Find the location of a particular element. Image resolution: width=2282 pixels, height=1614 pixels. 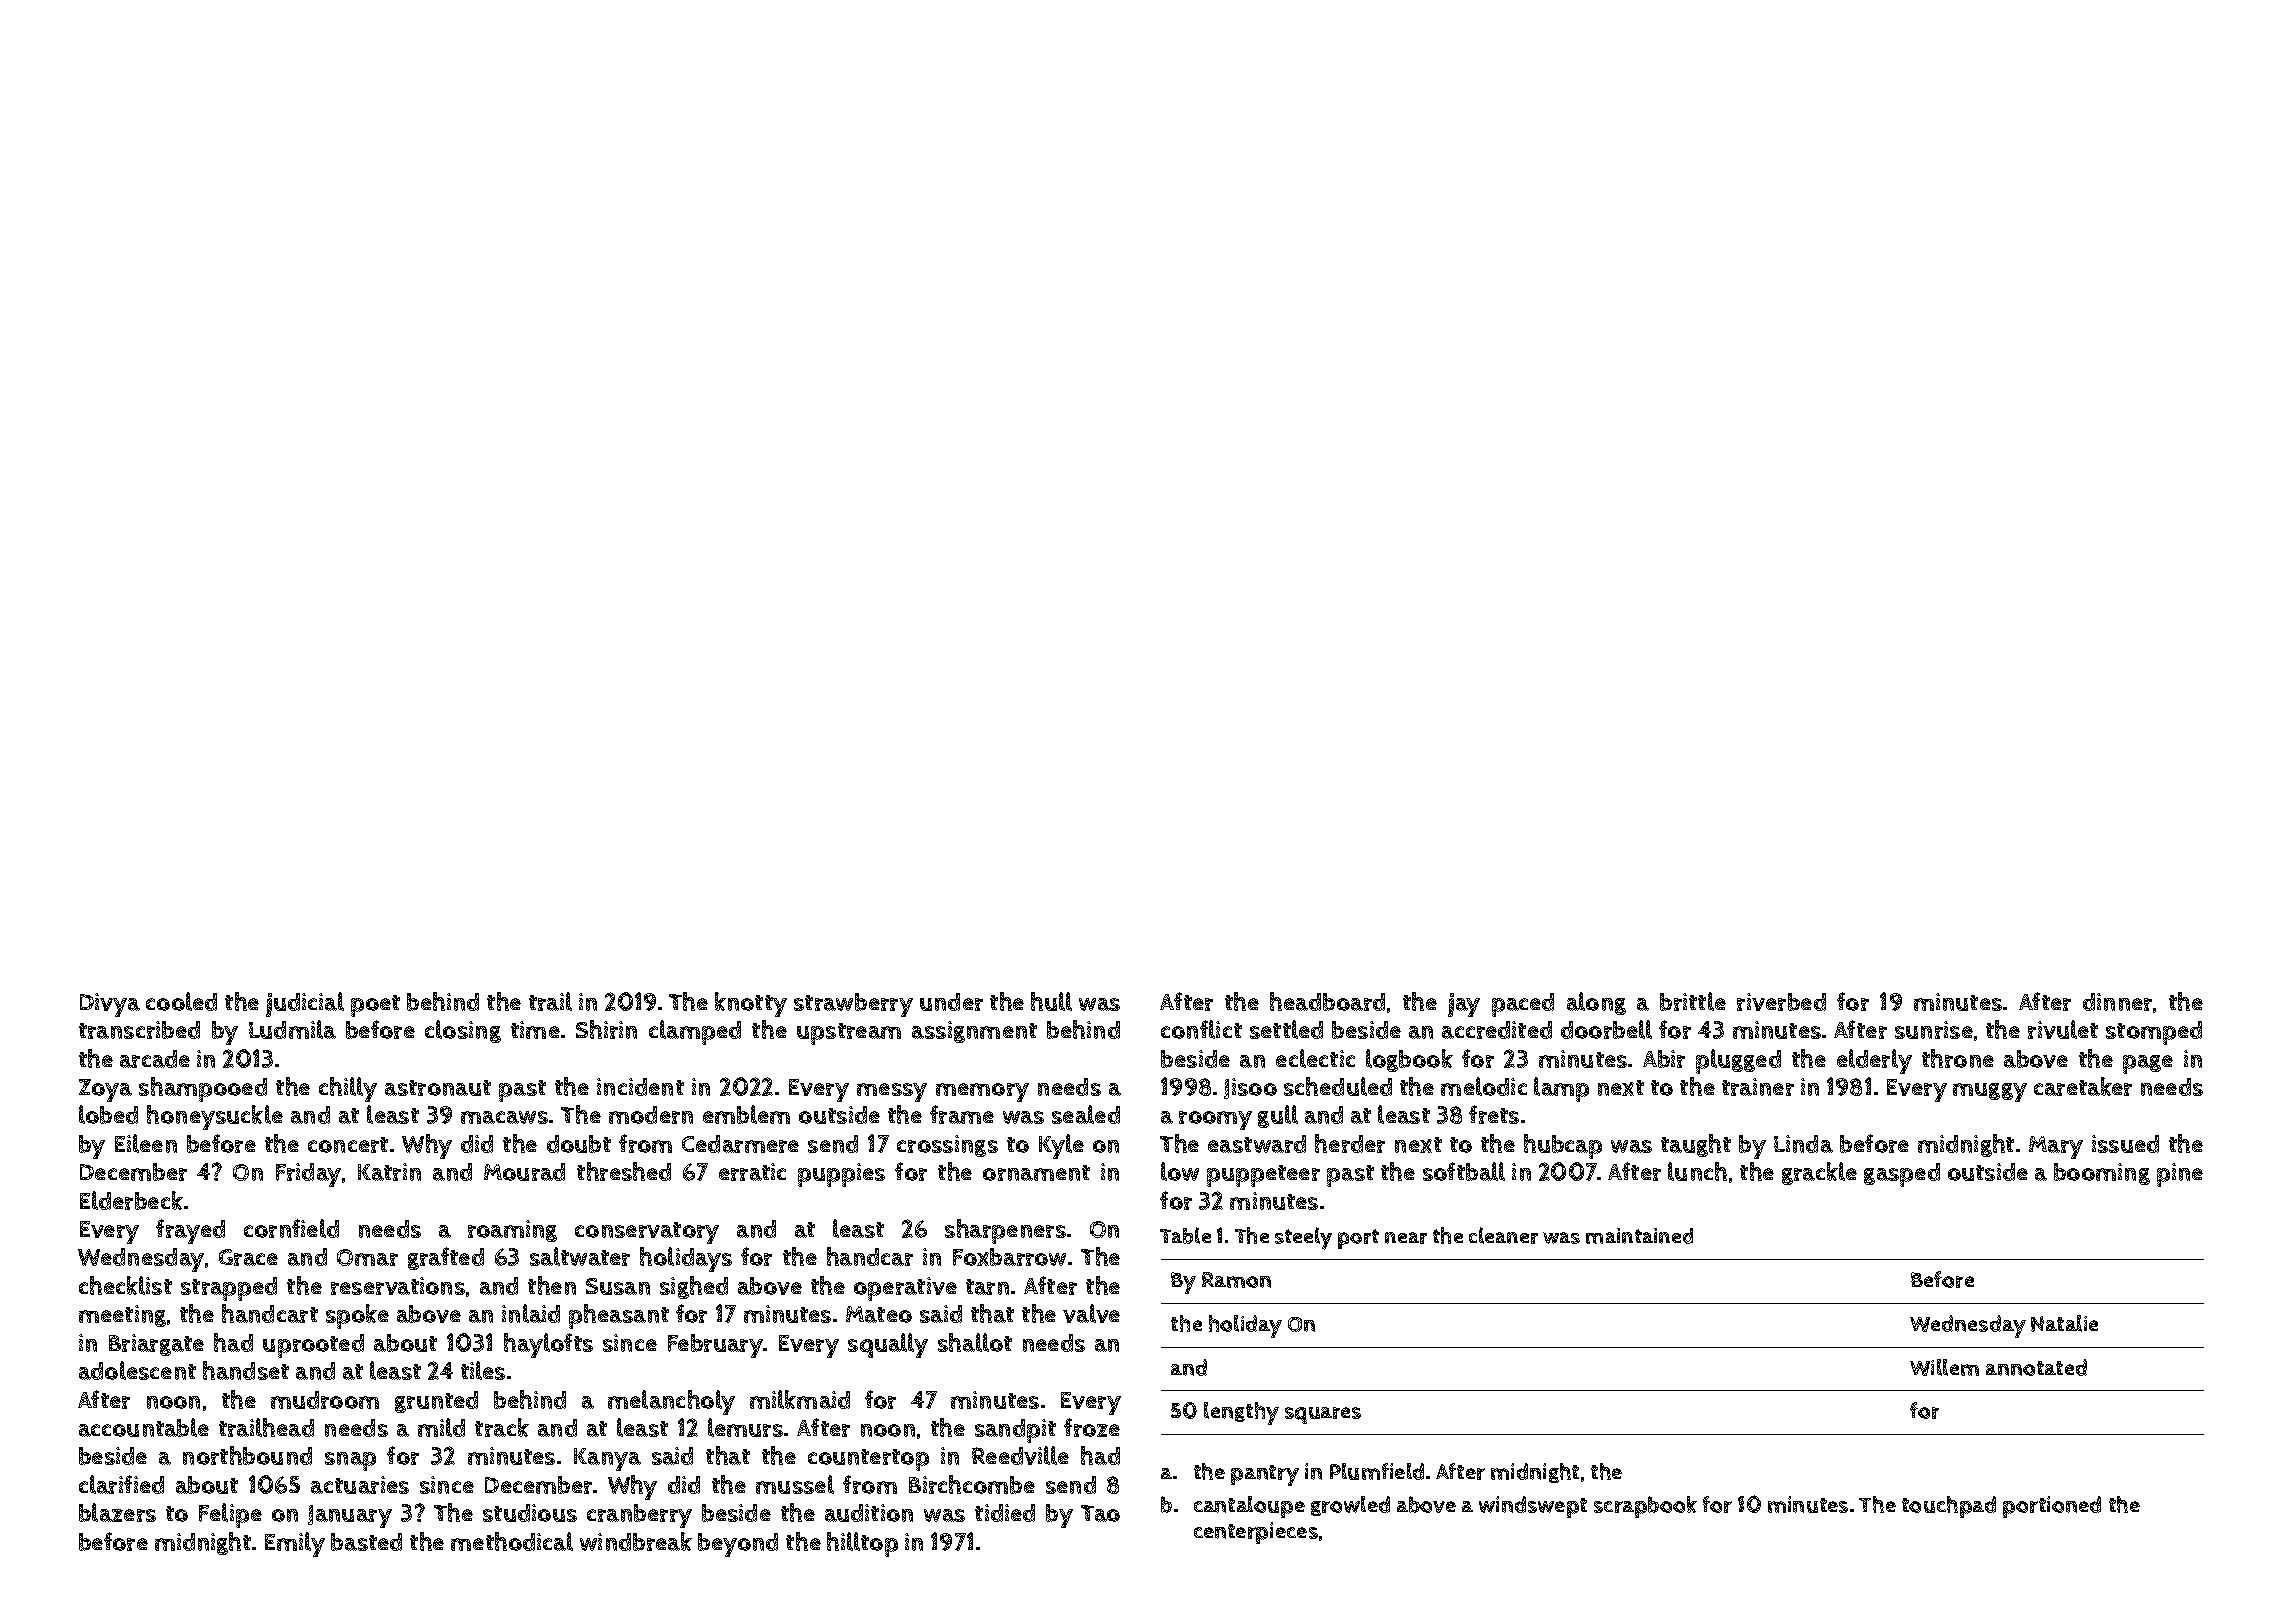

hull is located at coordinates (1051, 1001).
